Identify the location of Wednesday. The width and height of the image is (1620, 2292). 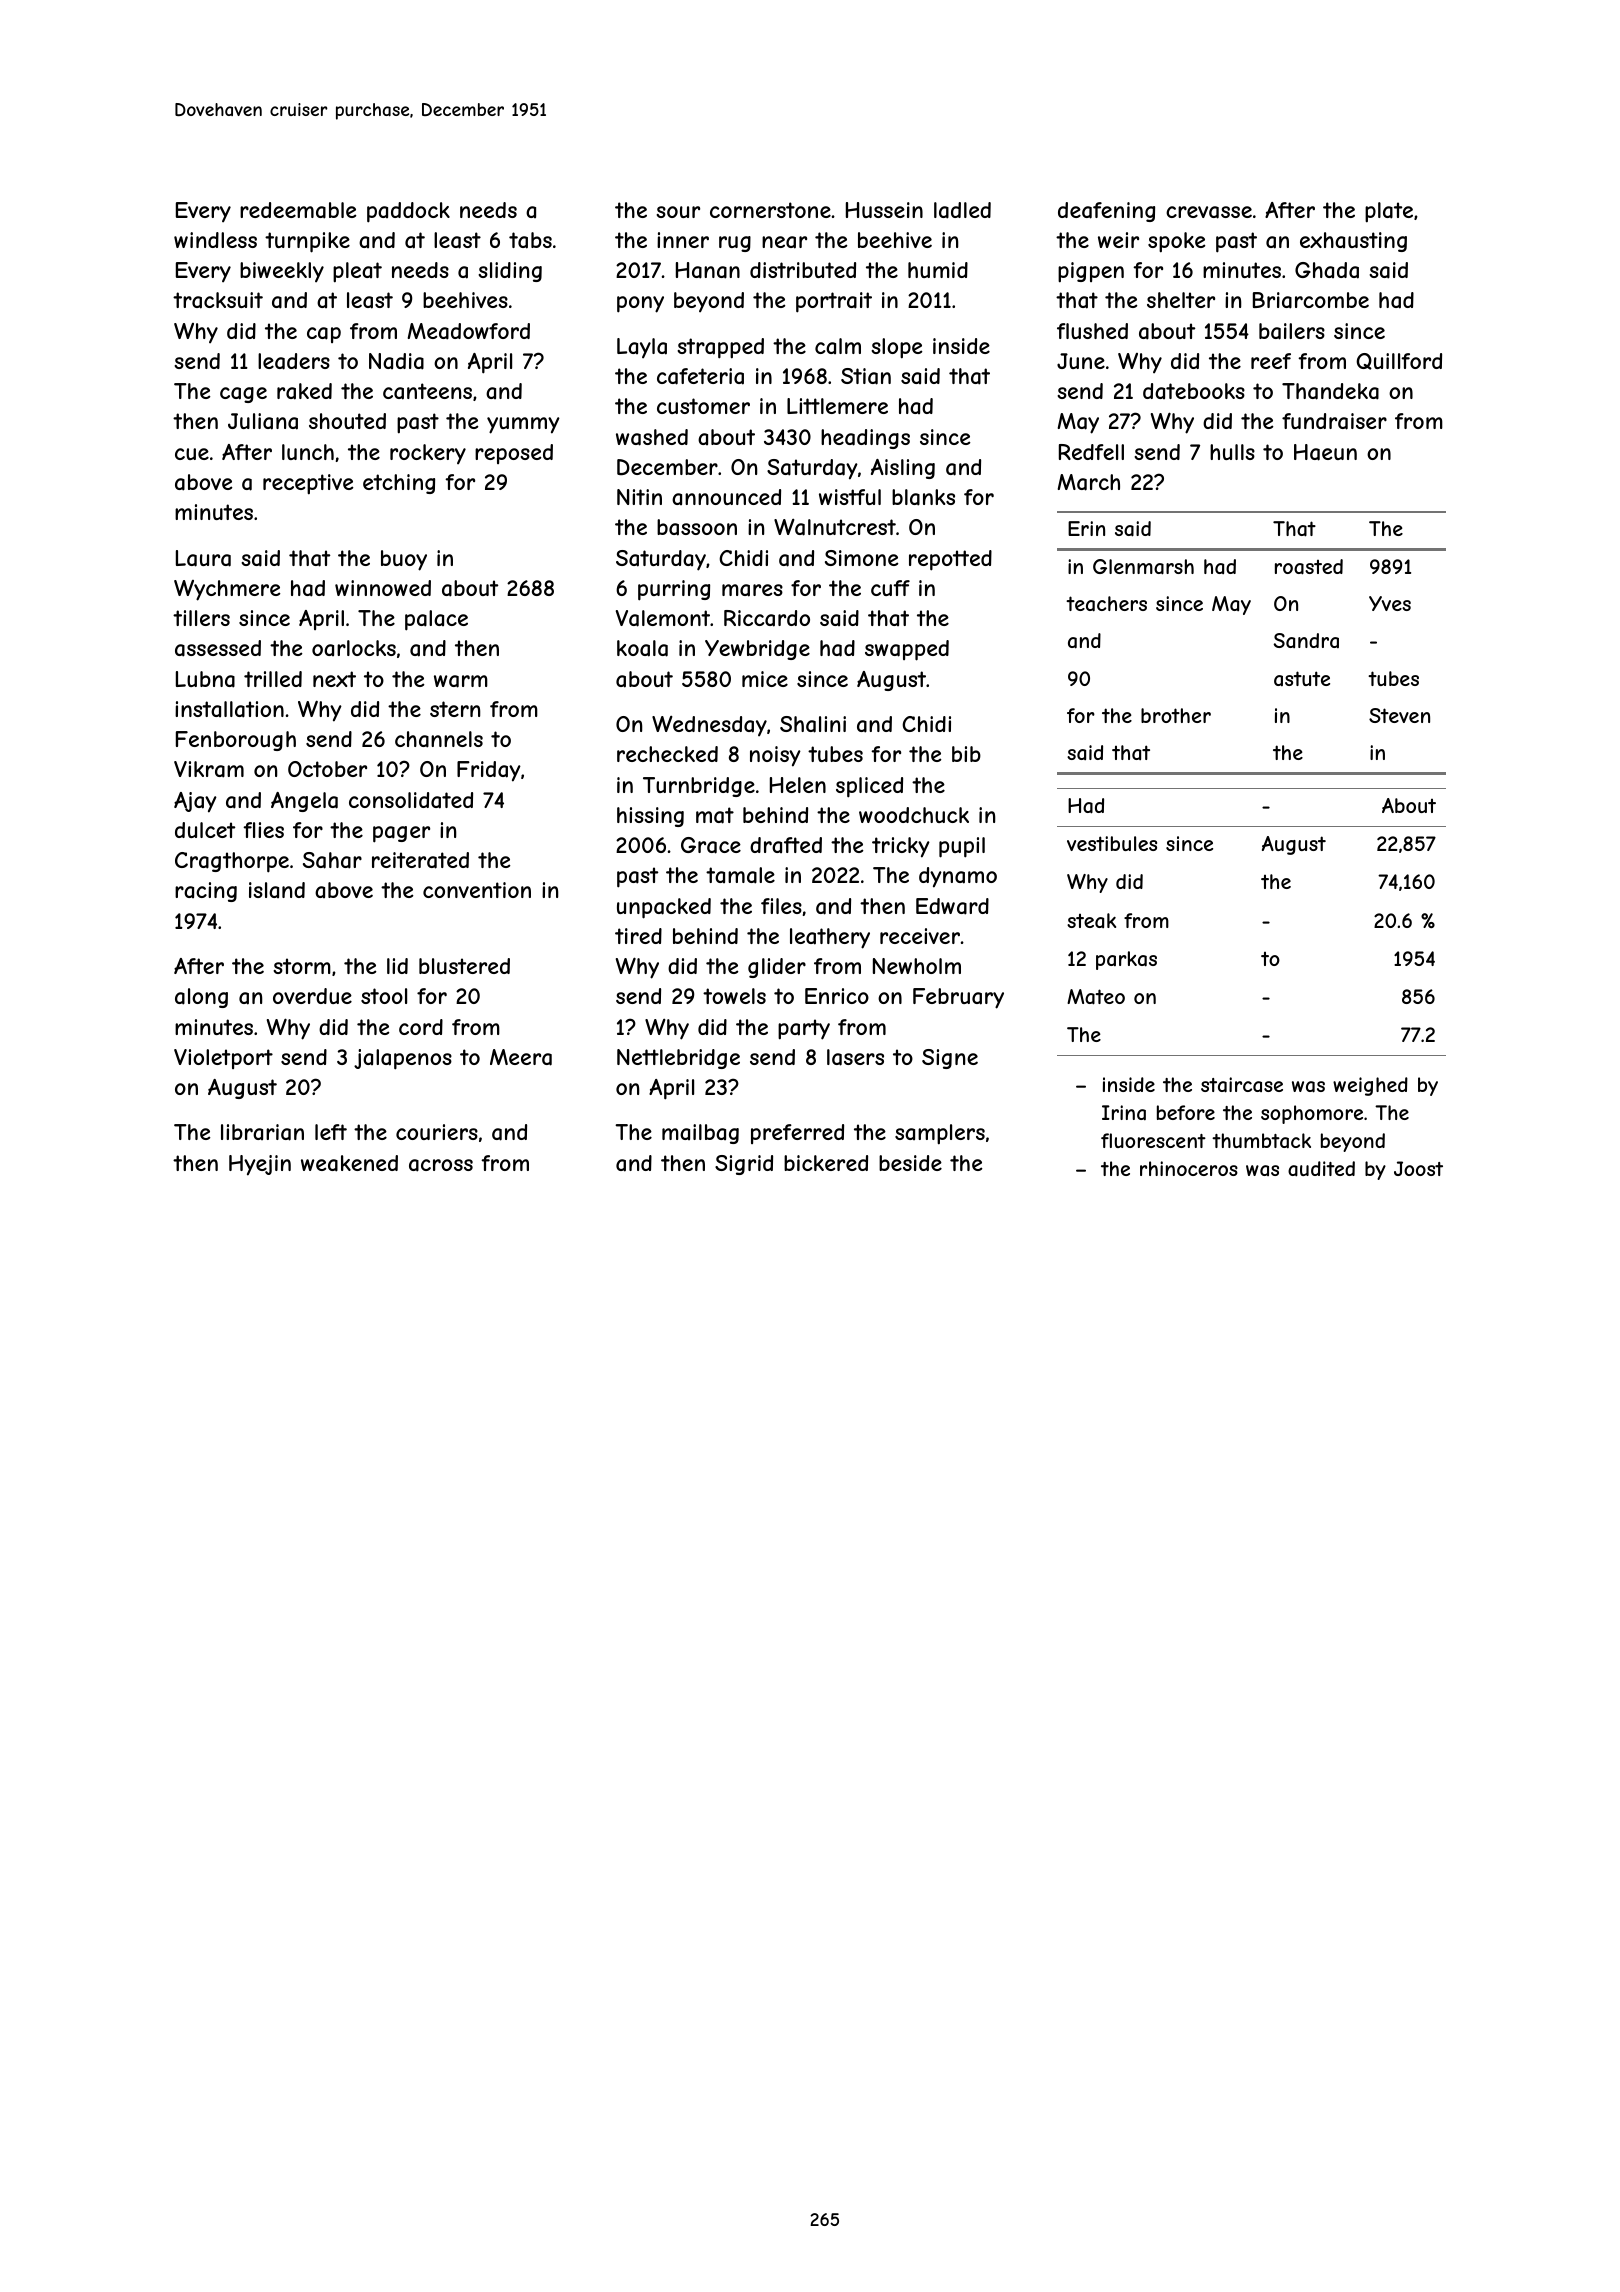
(709, 726).
